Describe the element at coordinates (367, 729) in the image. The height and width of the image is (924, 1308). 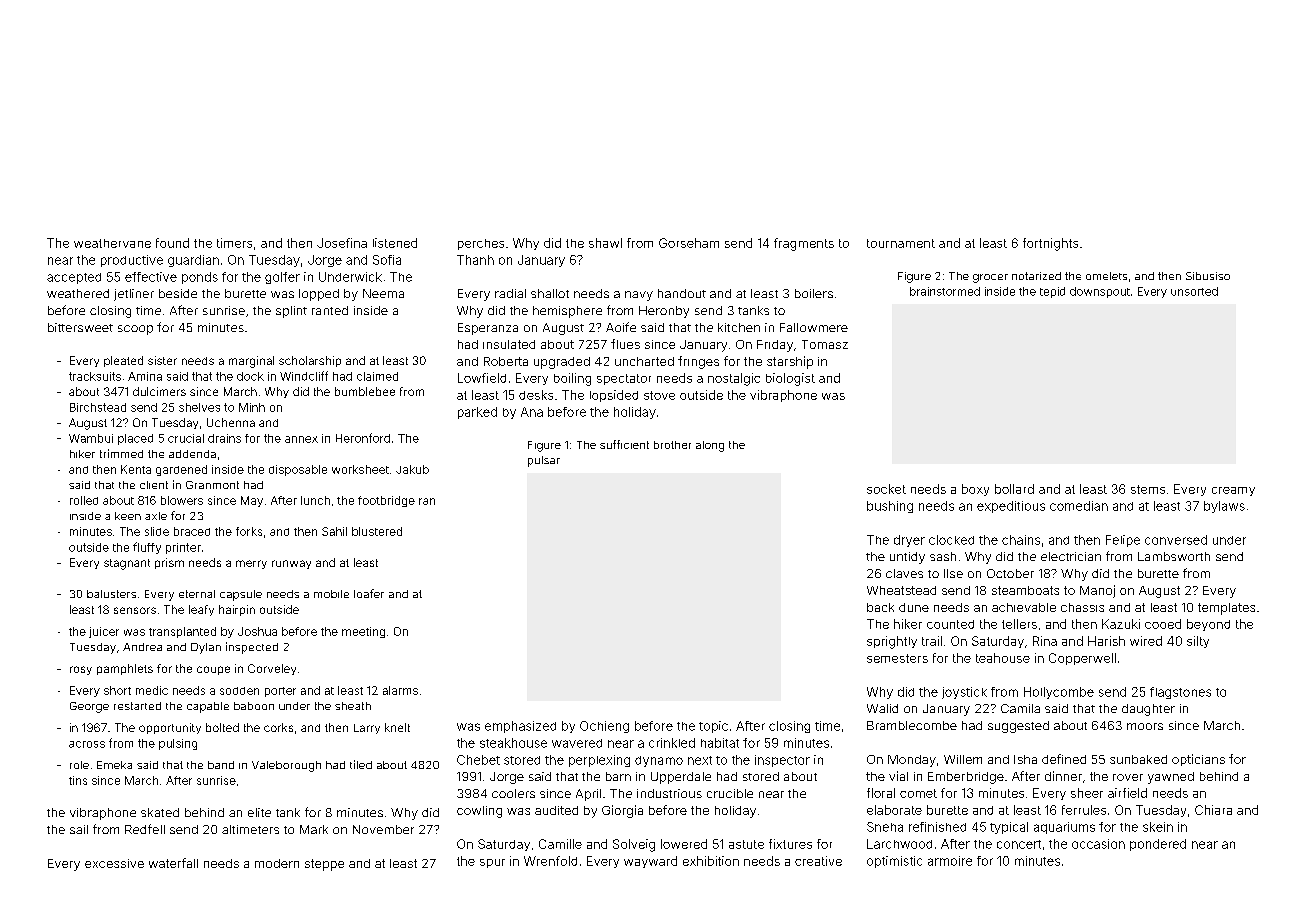
I see `Larry` at that location.
